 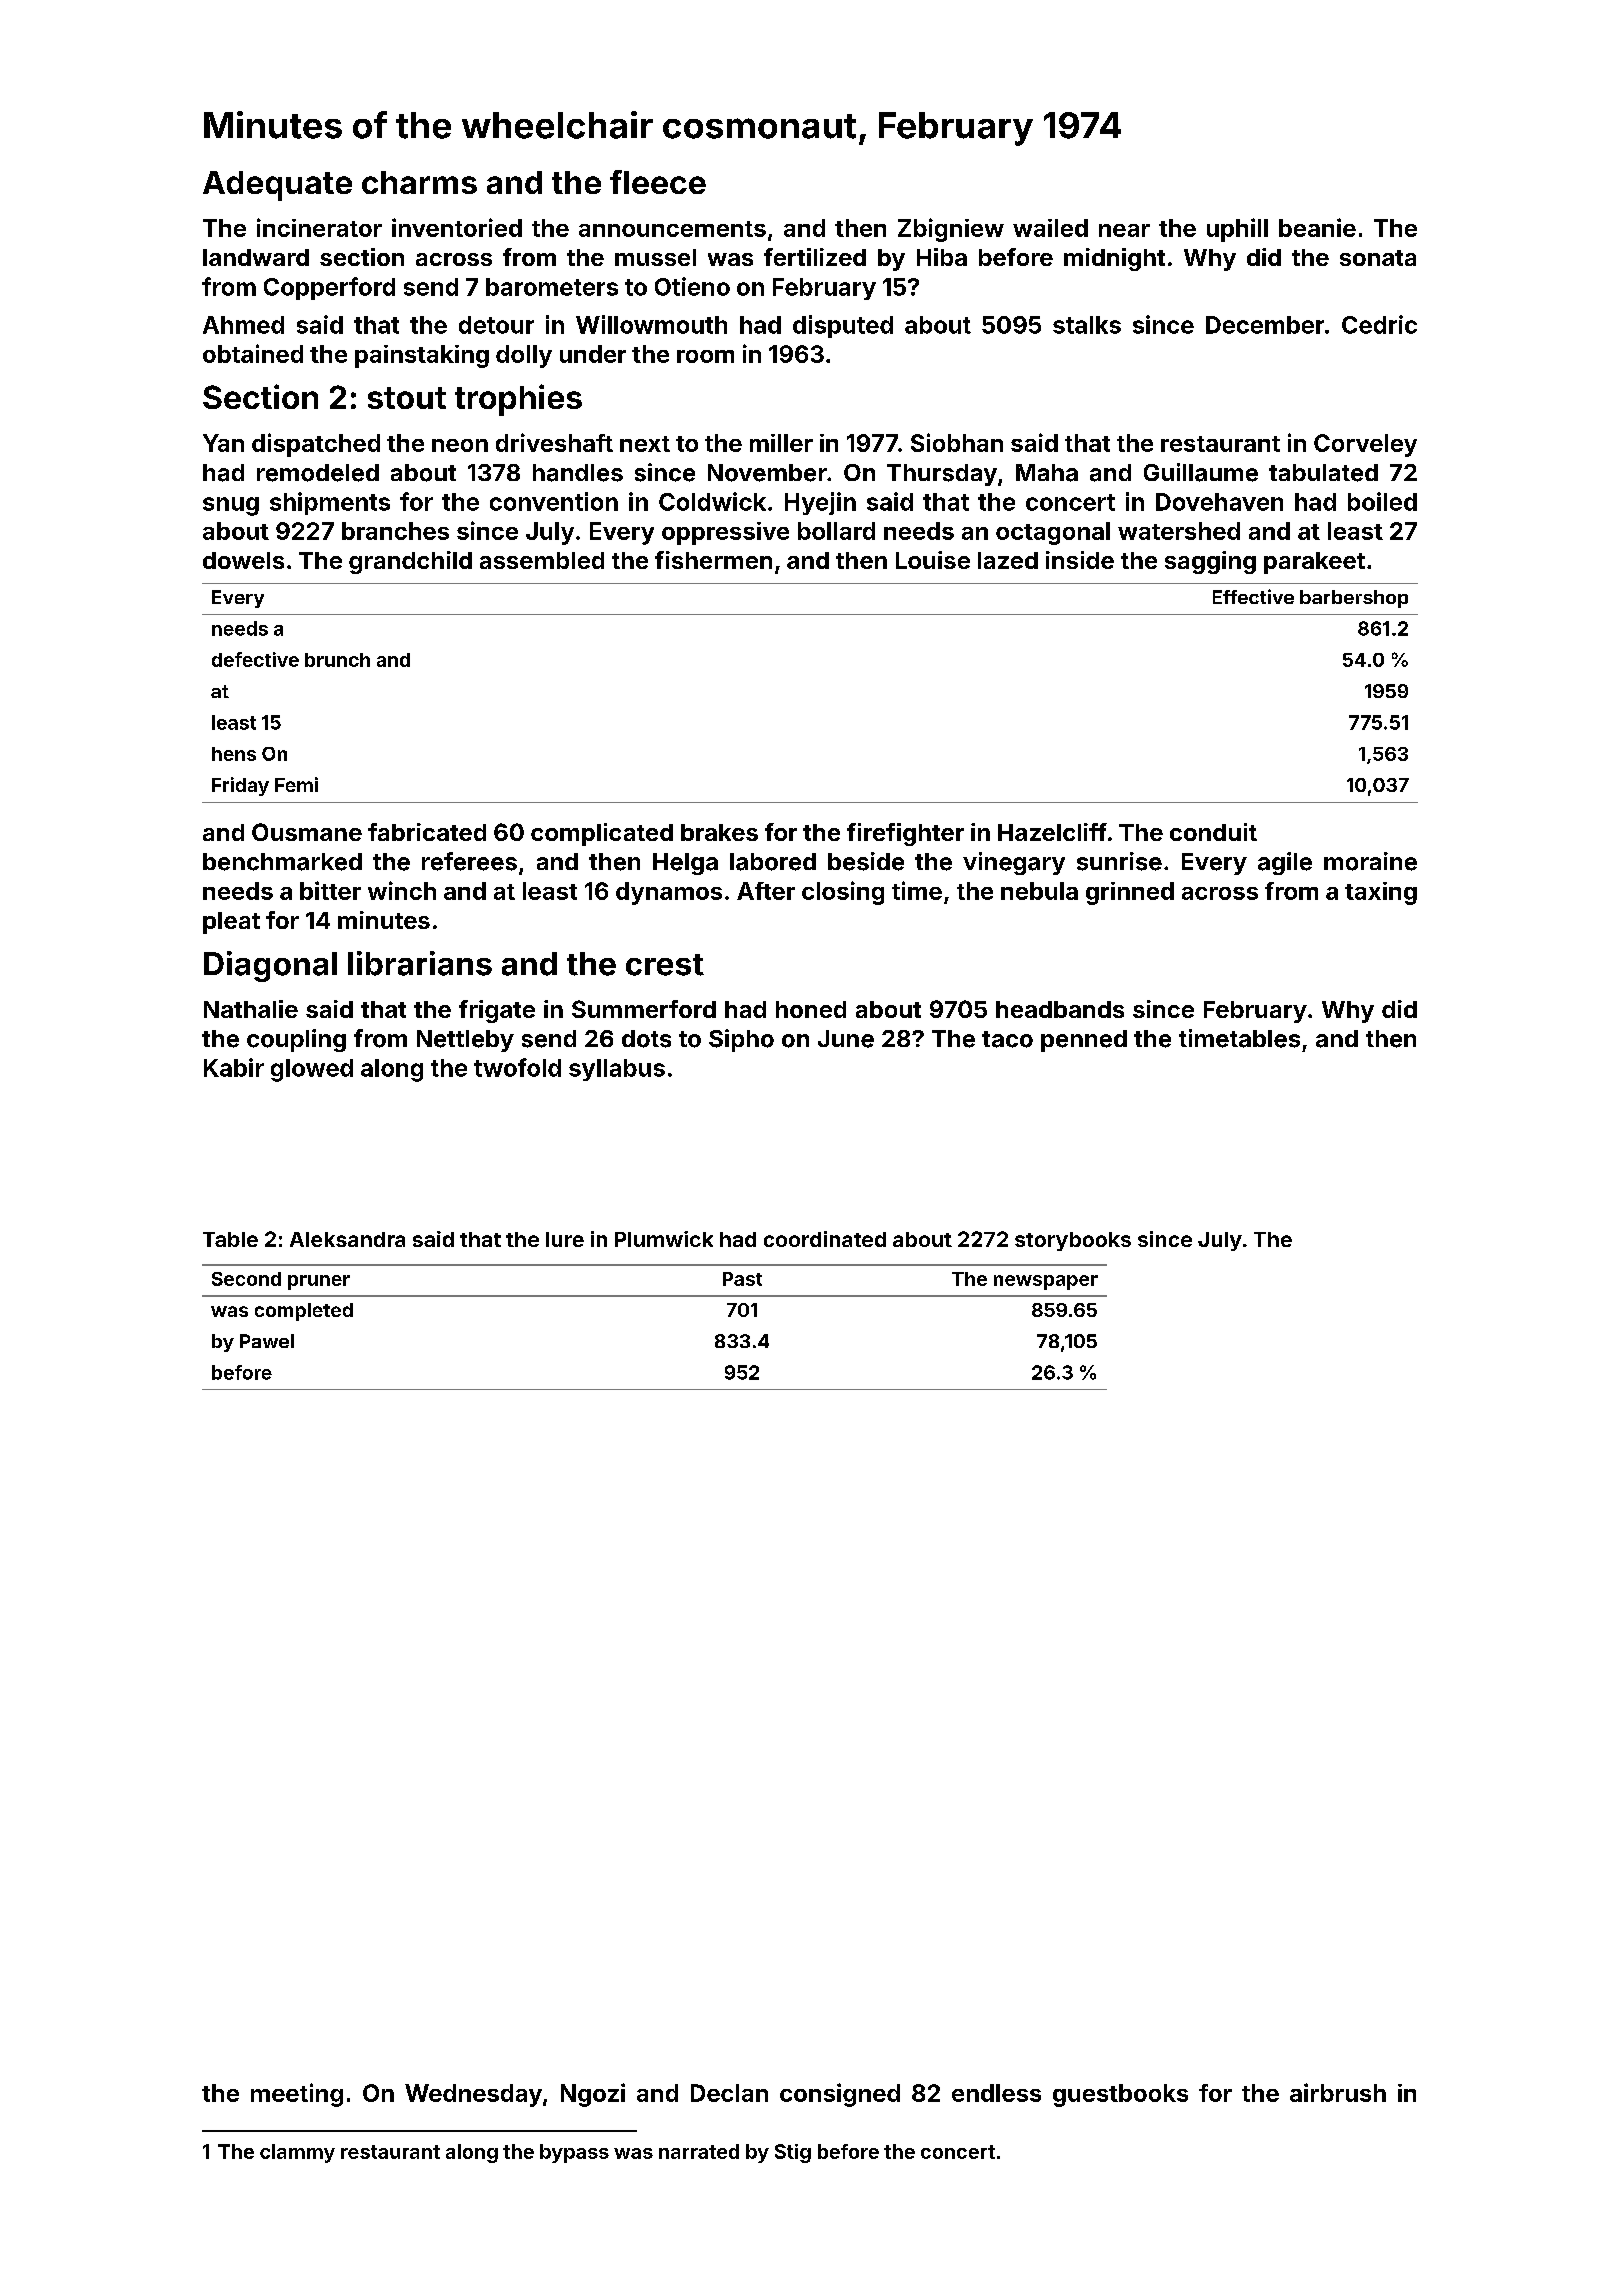 What do you see at coordinates (593, 2095) in the image?
I see `Ngozi` at bounding box center [593, 2095].
